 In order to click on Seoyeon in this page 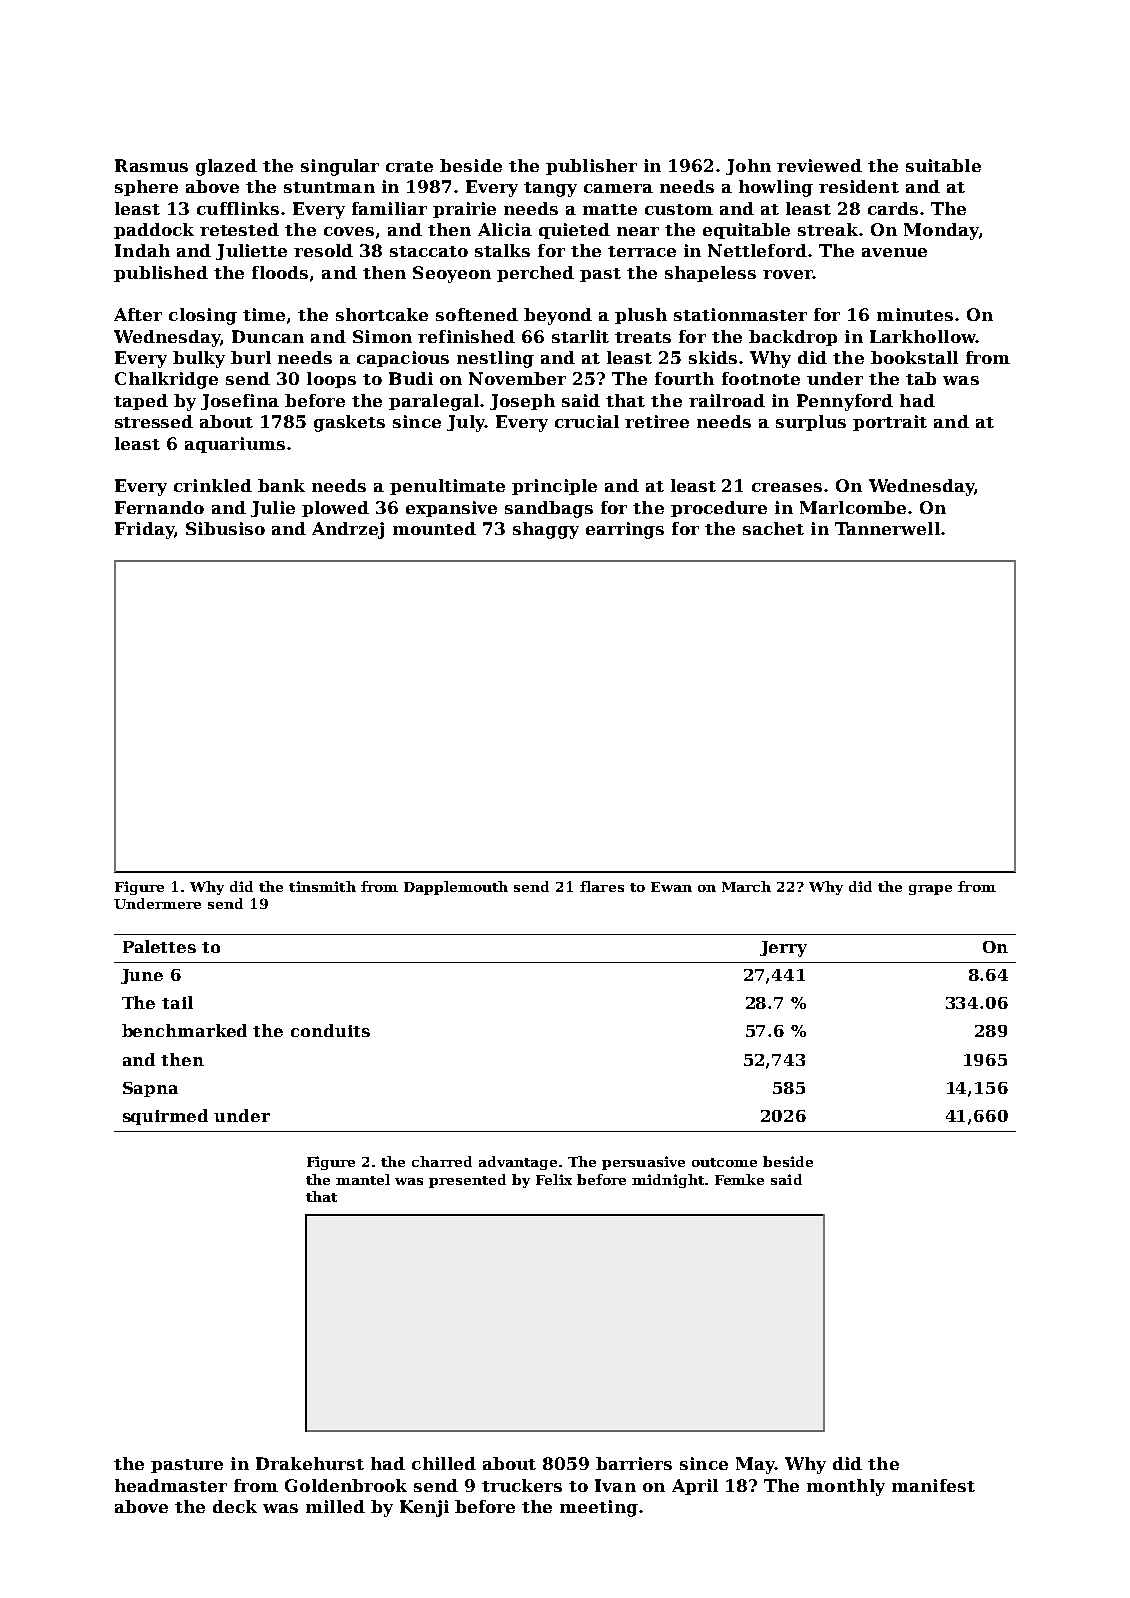, I will do `click(452, 274)`.
